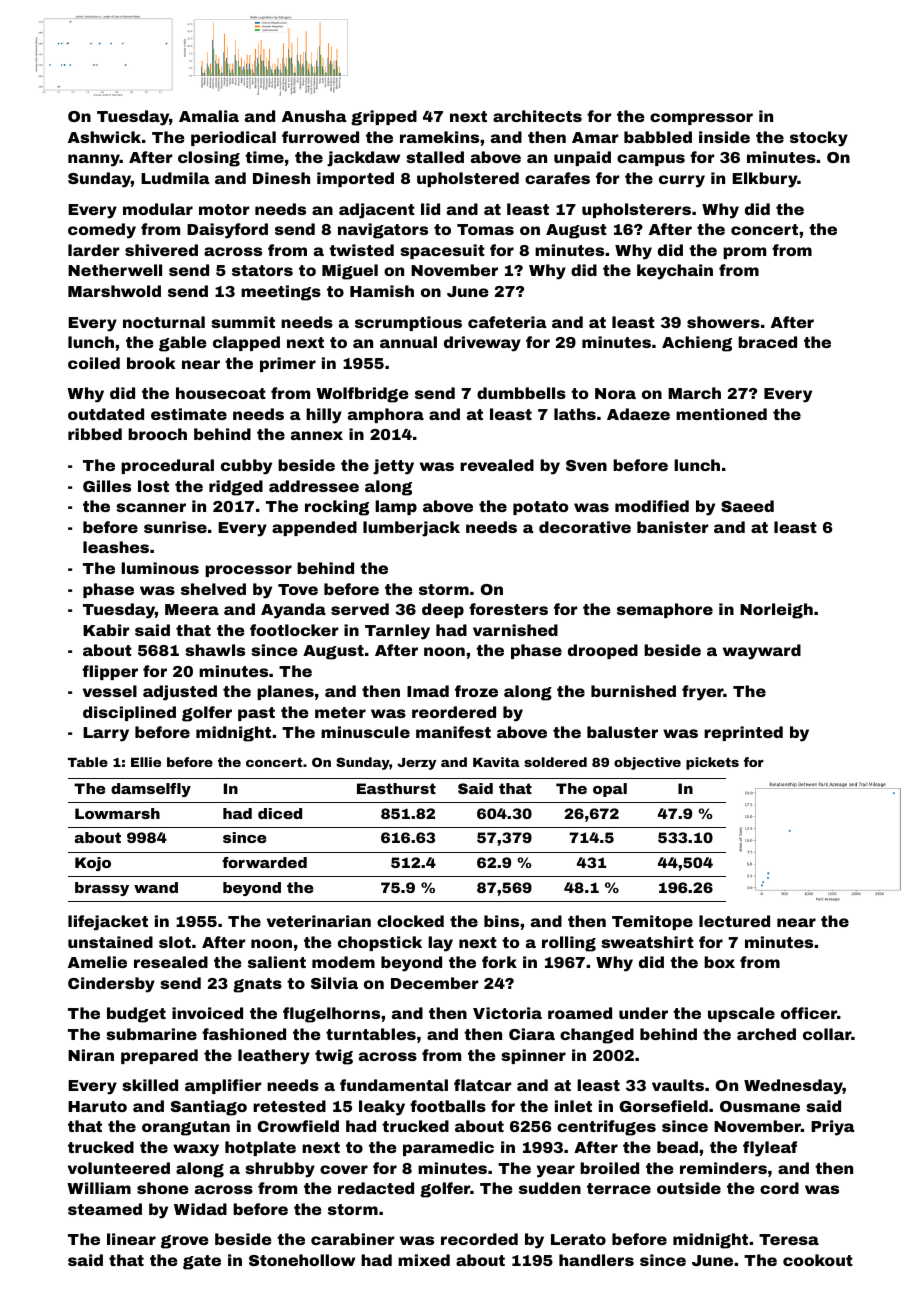 This image has height=1308, width=924. What do you see at coordinates (106, 630) in the image?
I see `Kabir` at bounding box center [106, 630].
